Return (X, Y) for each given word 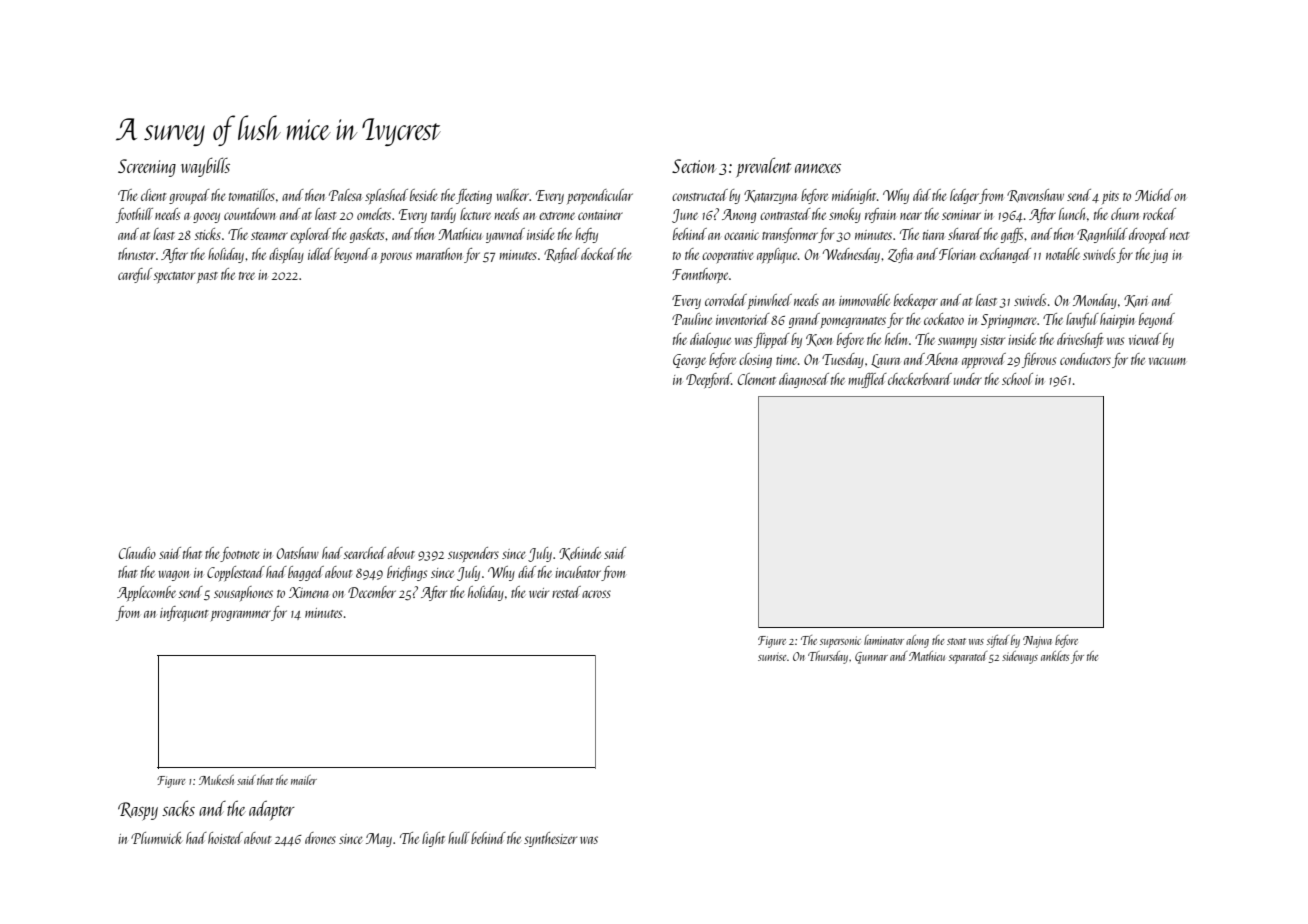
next (1179, 236)
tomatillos (252, 195)
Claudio (137, 553)
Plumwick (156, 838)
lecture (475, 214)
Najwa (1037, 642)
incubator (578, 572)
